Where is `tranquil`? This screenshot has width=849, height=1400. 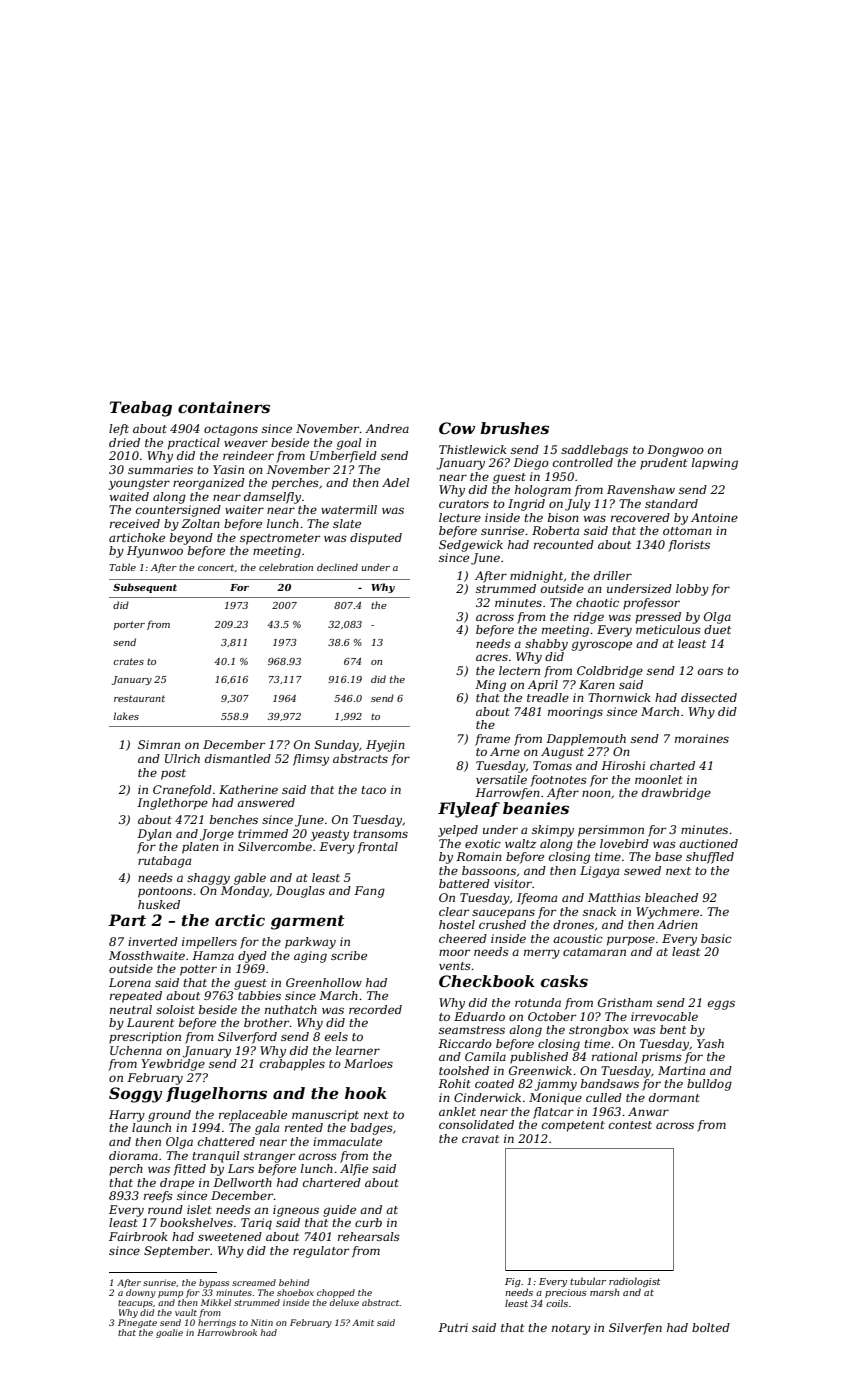
tranquil is located at coordinates (216, 1157).
